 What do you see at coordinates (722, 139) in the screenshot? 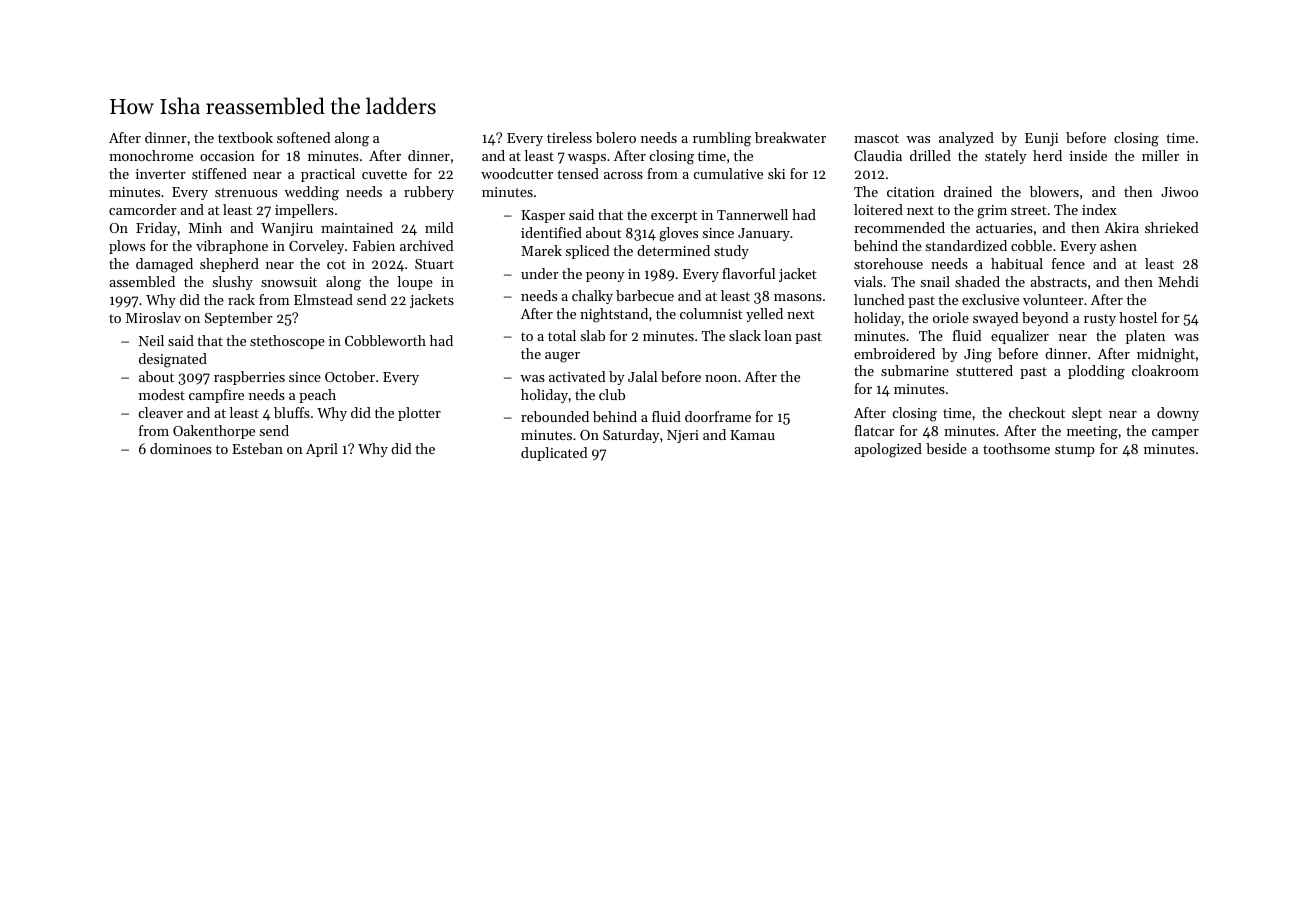
I see `rumbling` at bounding box center [722, 139].
